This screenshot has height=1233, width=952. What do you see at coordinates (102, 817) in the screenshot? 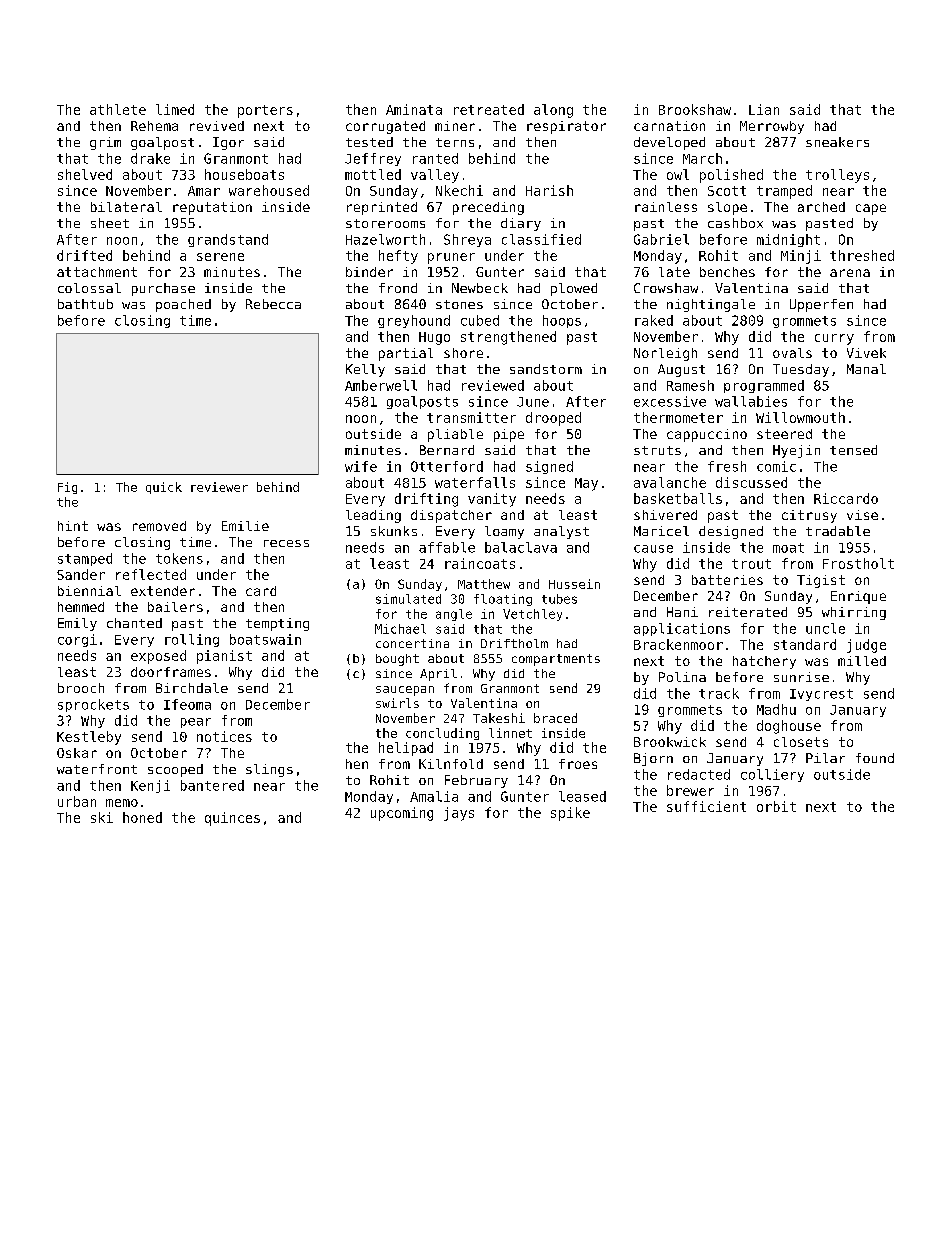
I see `ski` at bounding box center [102, 817].
